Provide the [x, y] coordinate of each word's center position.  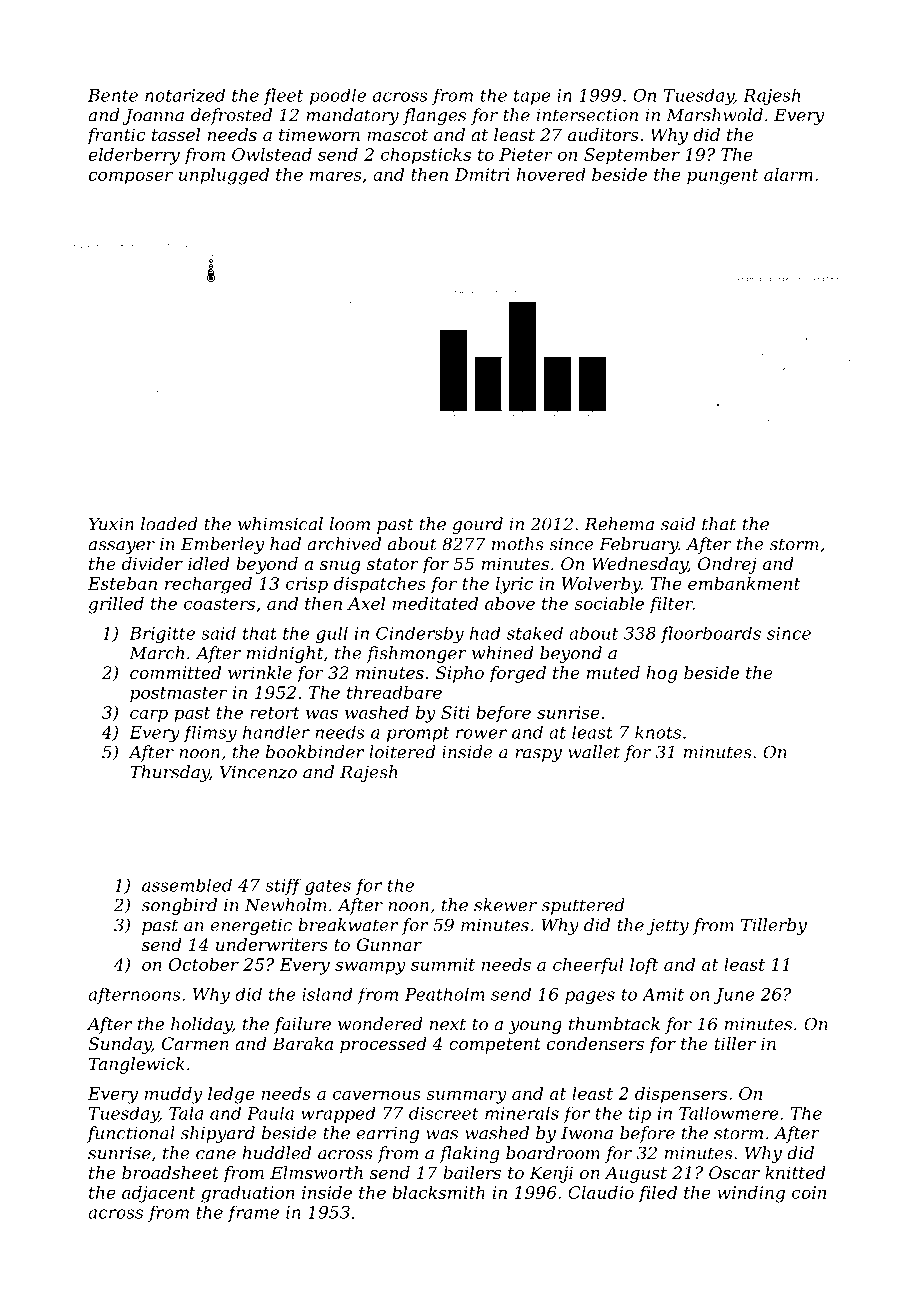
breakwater [348, 925]
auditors [603, 134]
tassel [176, 134]
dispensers [681, 1095]
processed [383, 1045]
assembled [187, 885]
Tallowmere [729, 1113]
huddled [276, 1153]
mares [336, 176]
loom [350, 524]
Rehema [619, 524]
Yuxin [111, 524]
